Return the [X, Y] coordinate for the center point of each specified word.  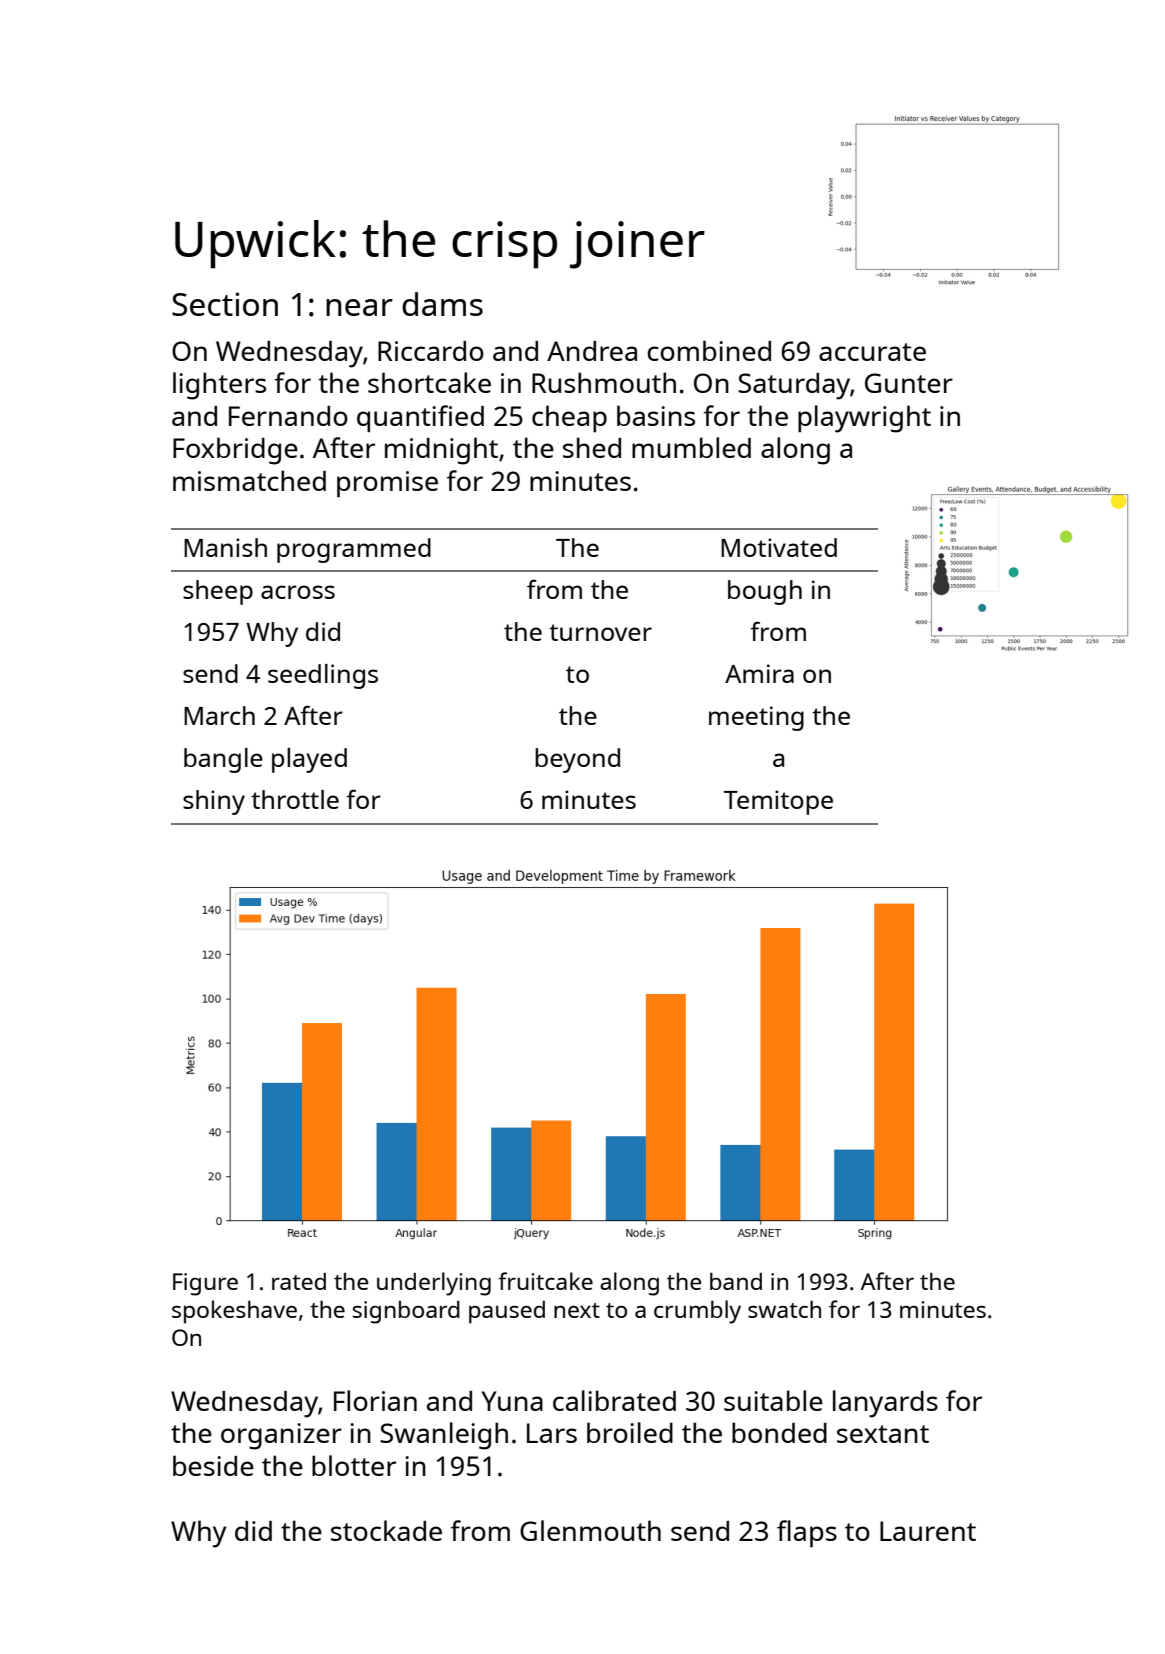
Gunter [909, 383]
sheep [218, 592]
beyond [577, 760]
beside [213, 1465]
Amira [759, 673]
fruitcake [545, 1281]
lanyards [885, 1404]
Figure [205, 1284]
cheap [569, 419]
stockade [386, 1530]
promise [387, 484]
